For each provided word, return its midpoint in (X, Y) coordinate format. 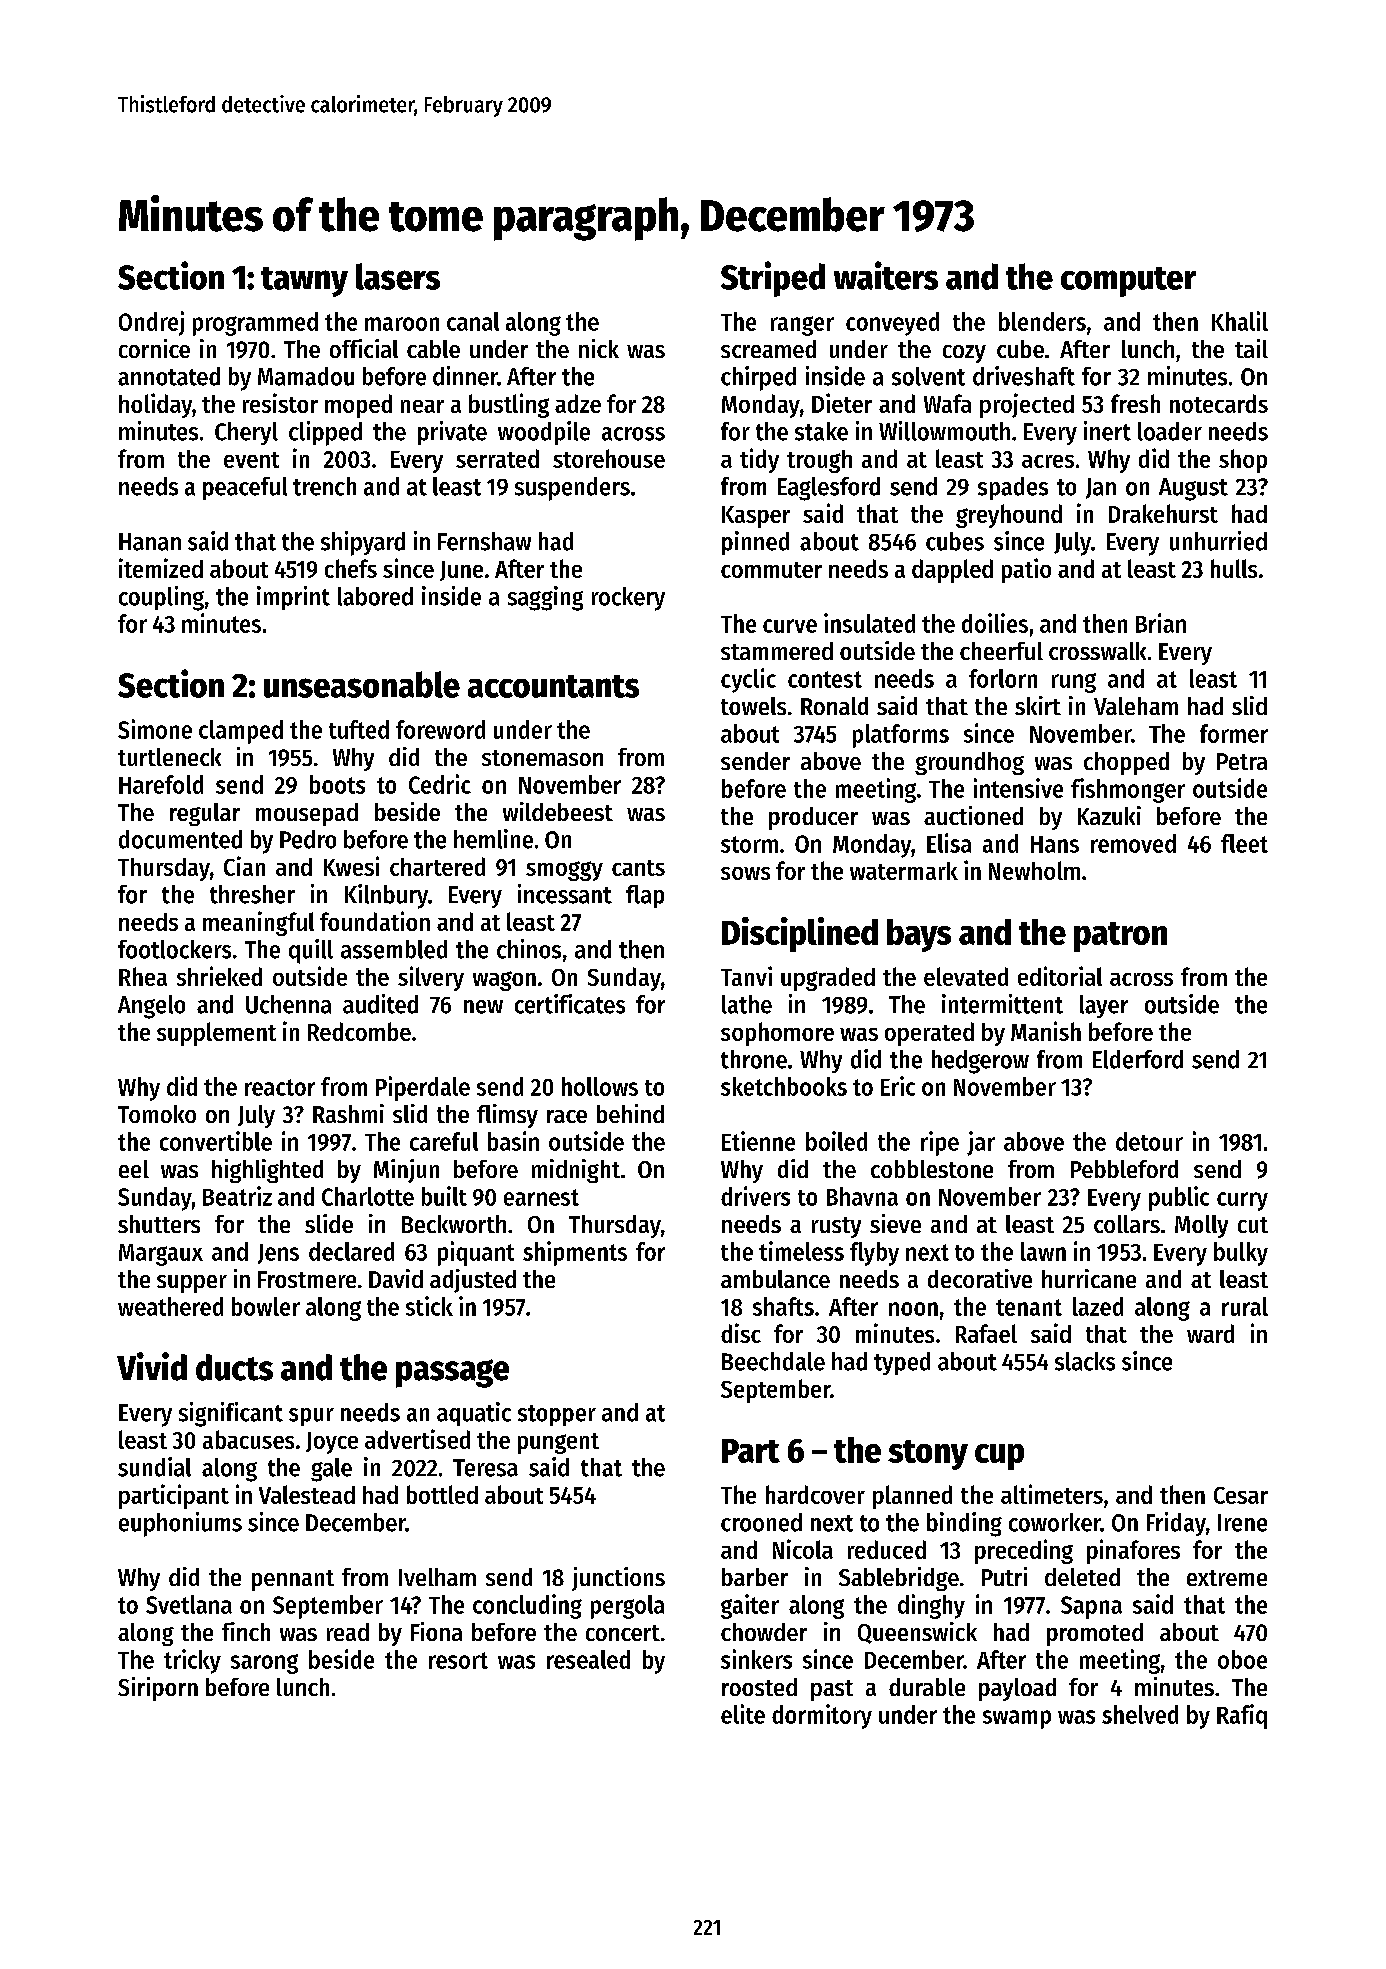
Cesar (1241, 1495)
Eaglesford (829, 489)
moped (358, 406)
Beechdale (773, 1361)
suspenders (572, 489)
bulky (1241, 1254)
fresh (1135, 403)
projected (1027, 405)
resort (458, 1660)
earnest (541, 1197)
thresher (252, 894)
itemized (161, 568)
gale (331, 1470)
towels (753, 706)
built (444, 1196)
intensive (1018, 788)
